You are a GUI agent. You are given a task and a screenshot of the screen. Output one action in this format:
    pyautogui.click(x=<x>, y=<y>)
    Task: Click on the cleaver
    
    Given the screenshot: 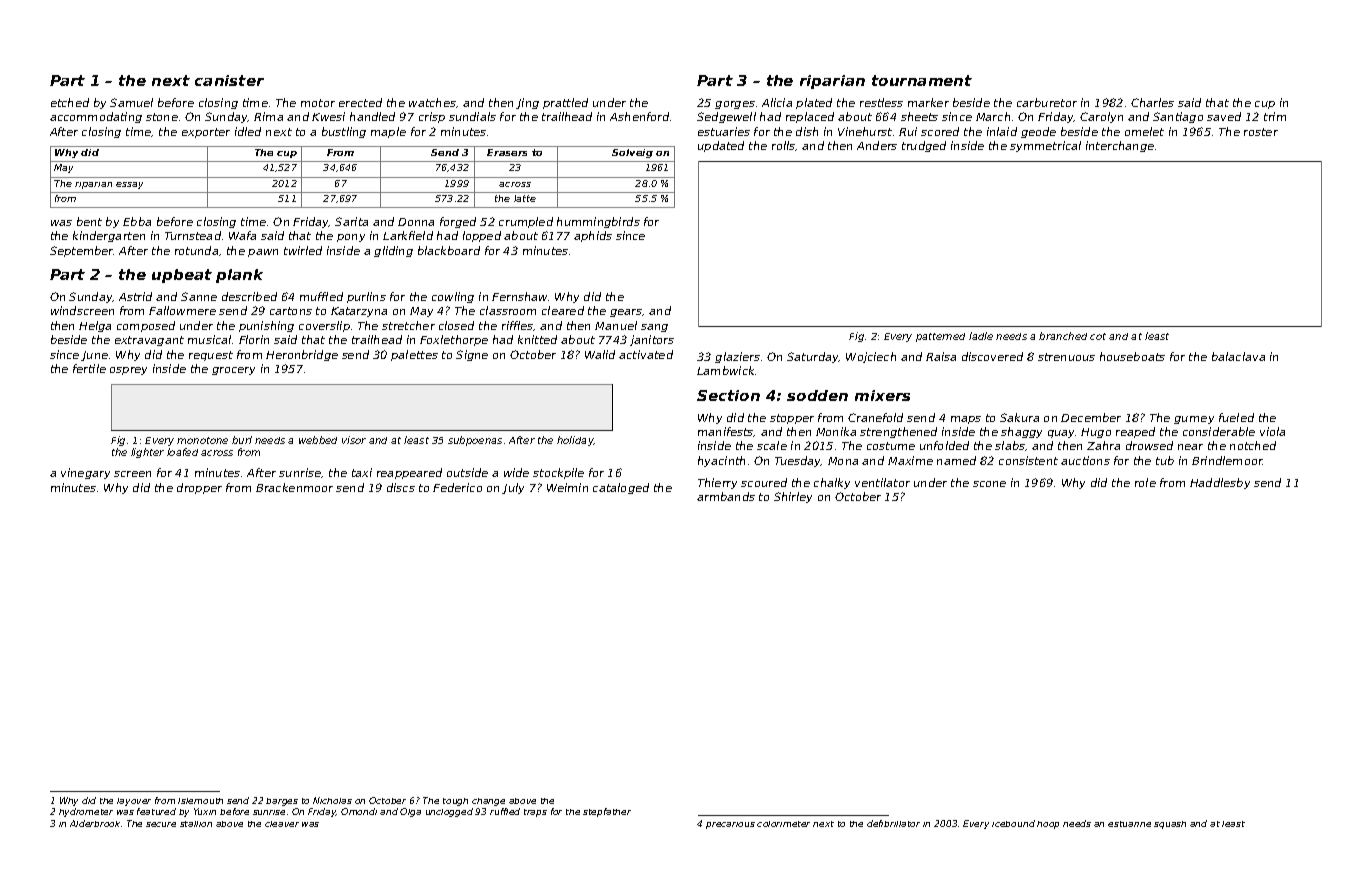 What is the action you would take?
    pyautogui.click(x=282, y=824)
